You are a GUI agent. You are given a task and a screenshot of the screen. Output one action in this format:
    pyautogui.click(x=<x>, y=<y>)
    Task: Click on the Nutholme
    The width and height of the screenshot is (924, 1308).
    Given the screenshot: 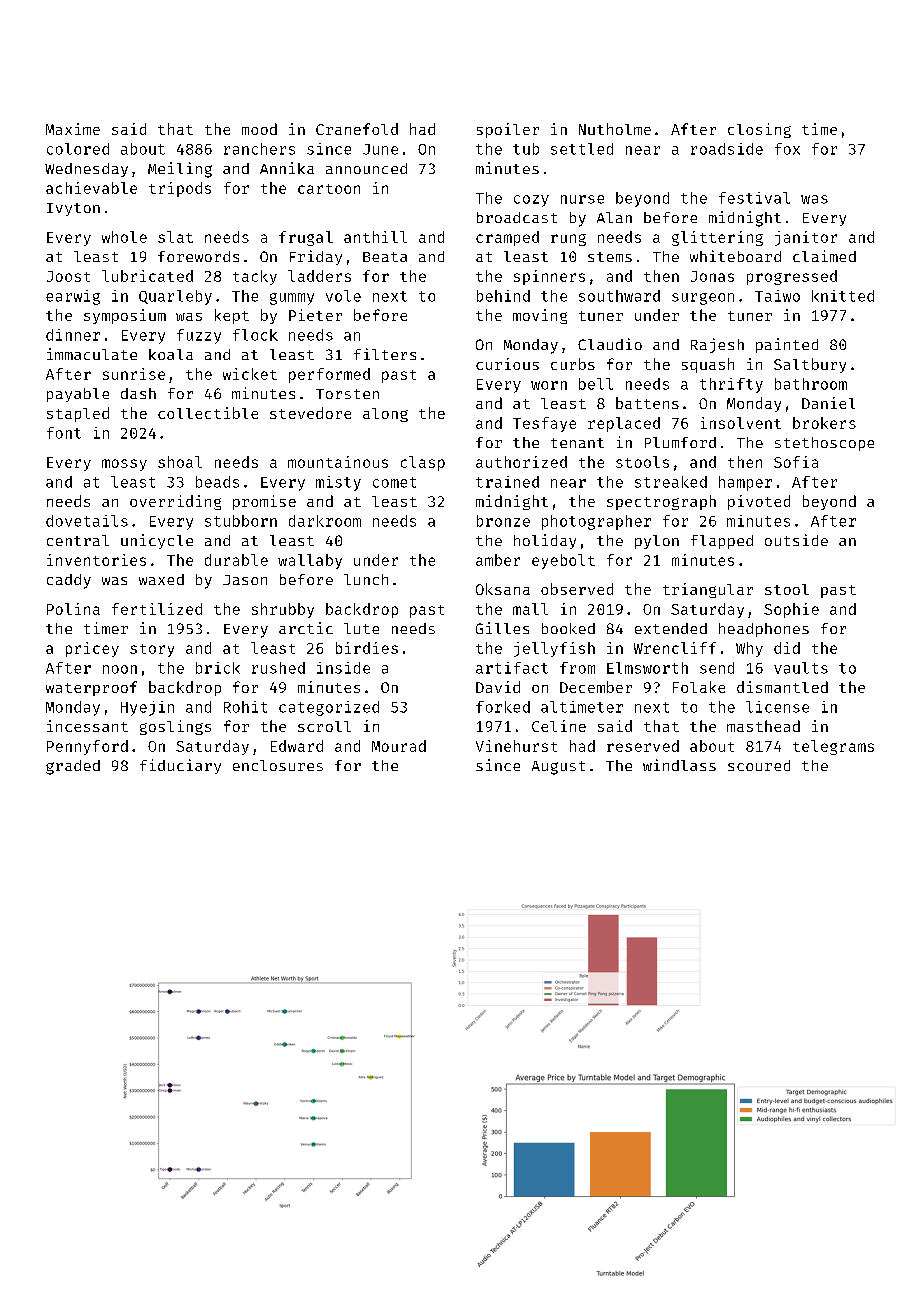 What is the action you would take?
    pyautogui.click(x=615, y=129)
